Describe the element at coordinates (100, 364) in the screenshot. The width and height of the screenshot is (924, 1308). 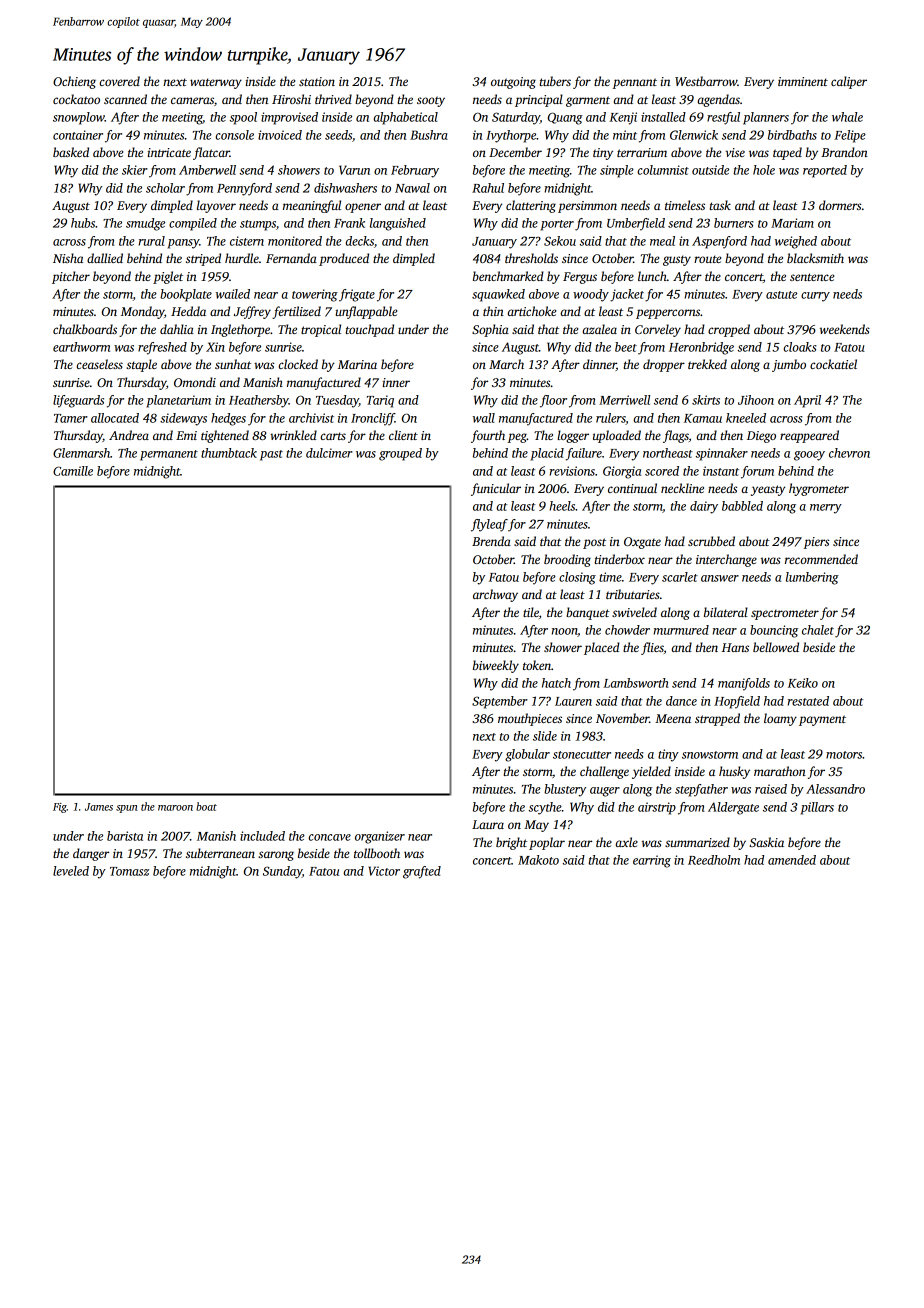
I see `ceaseless` at that location.
